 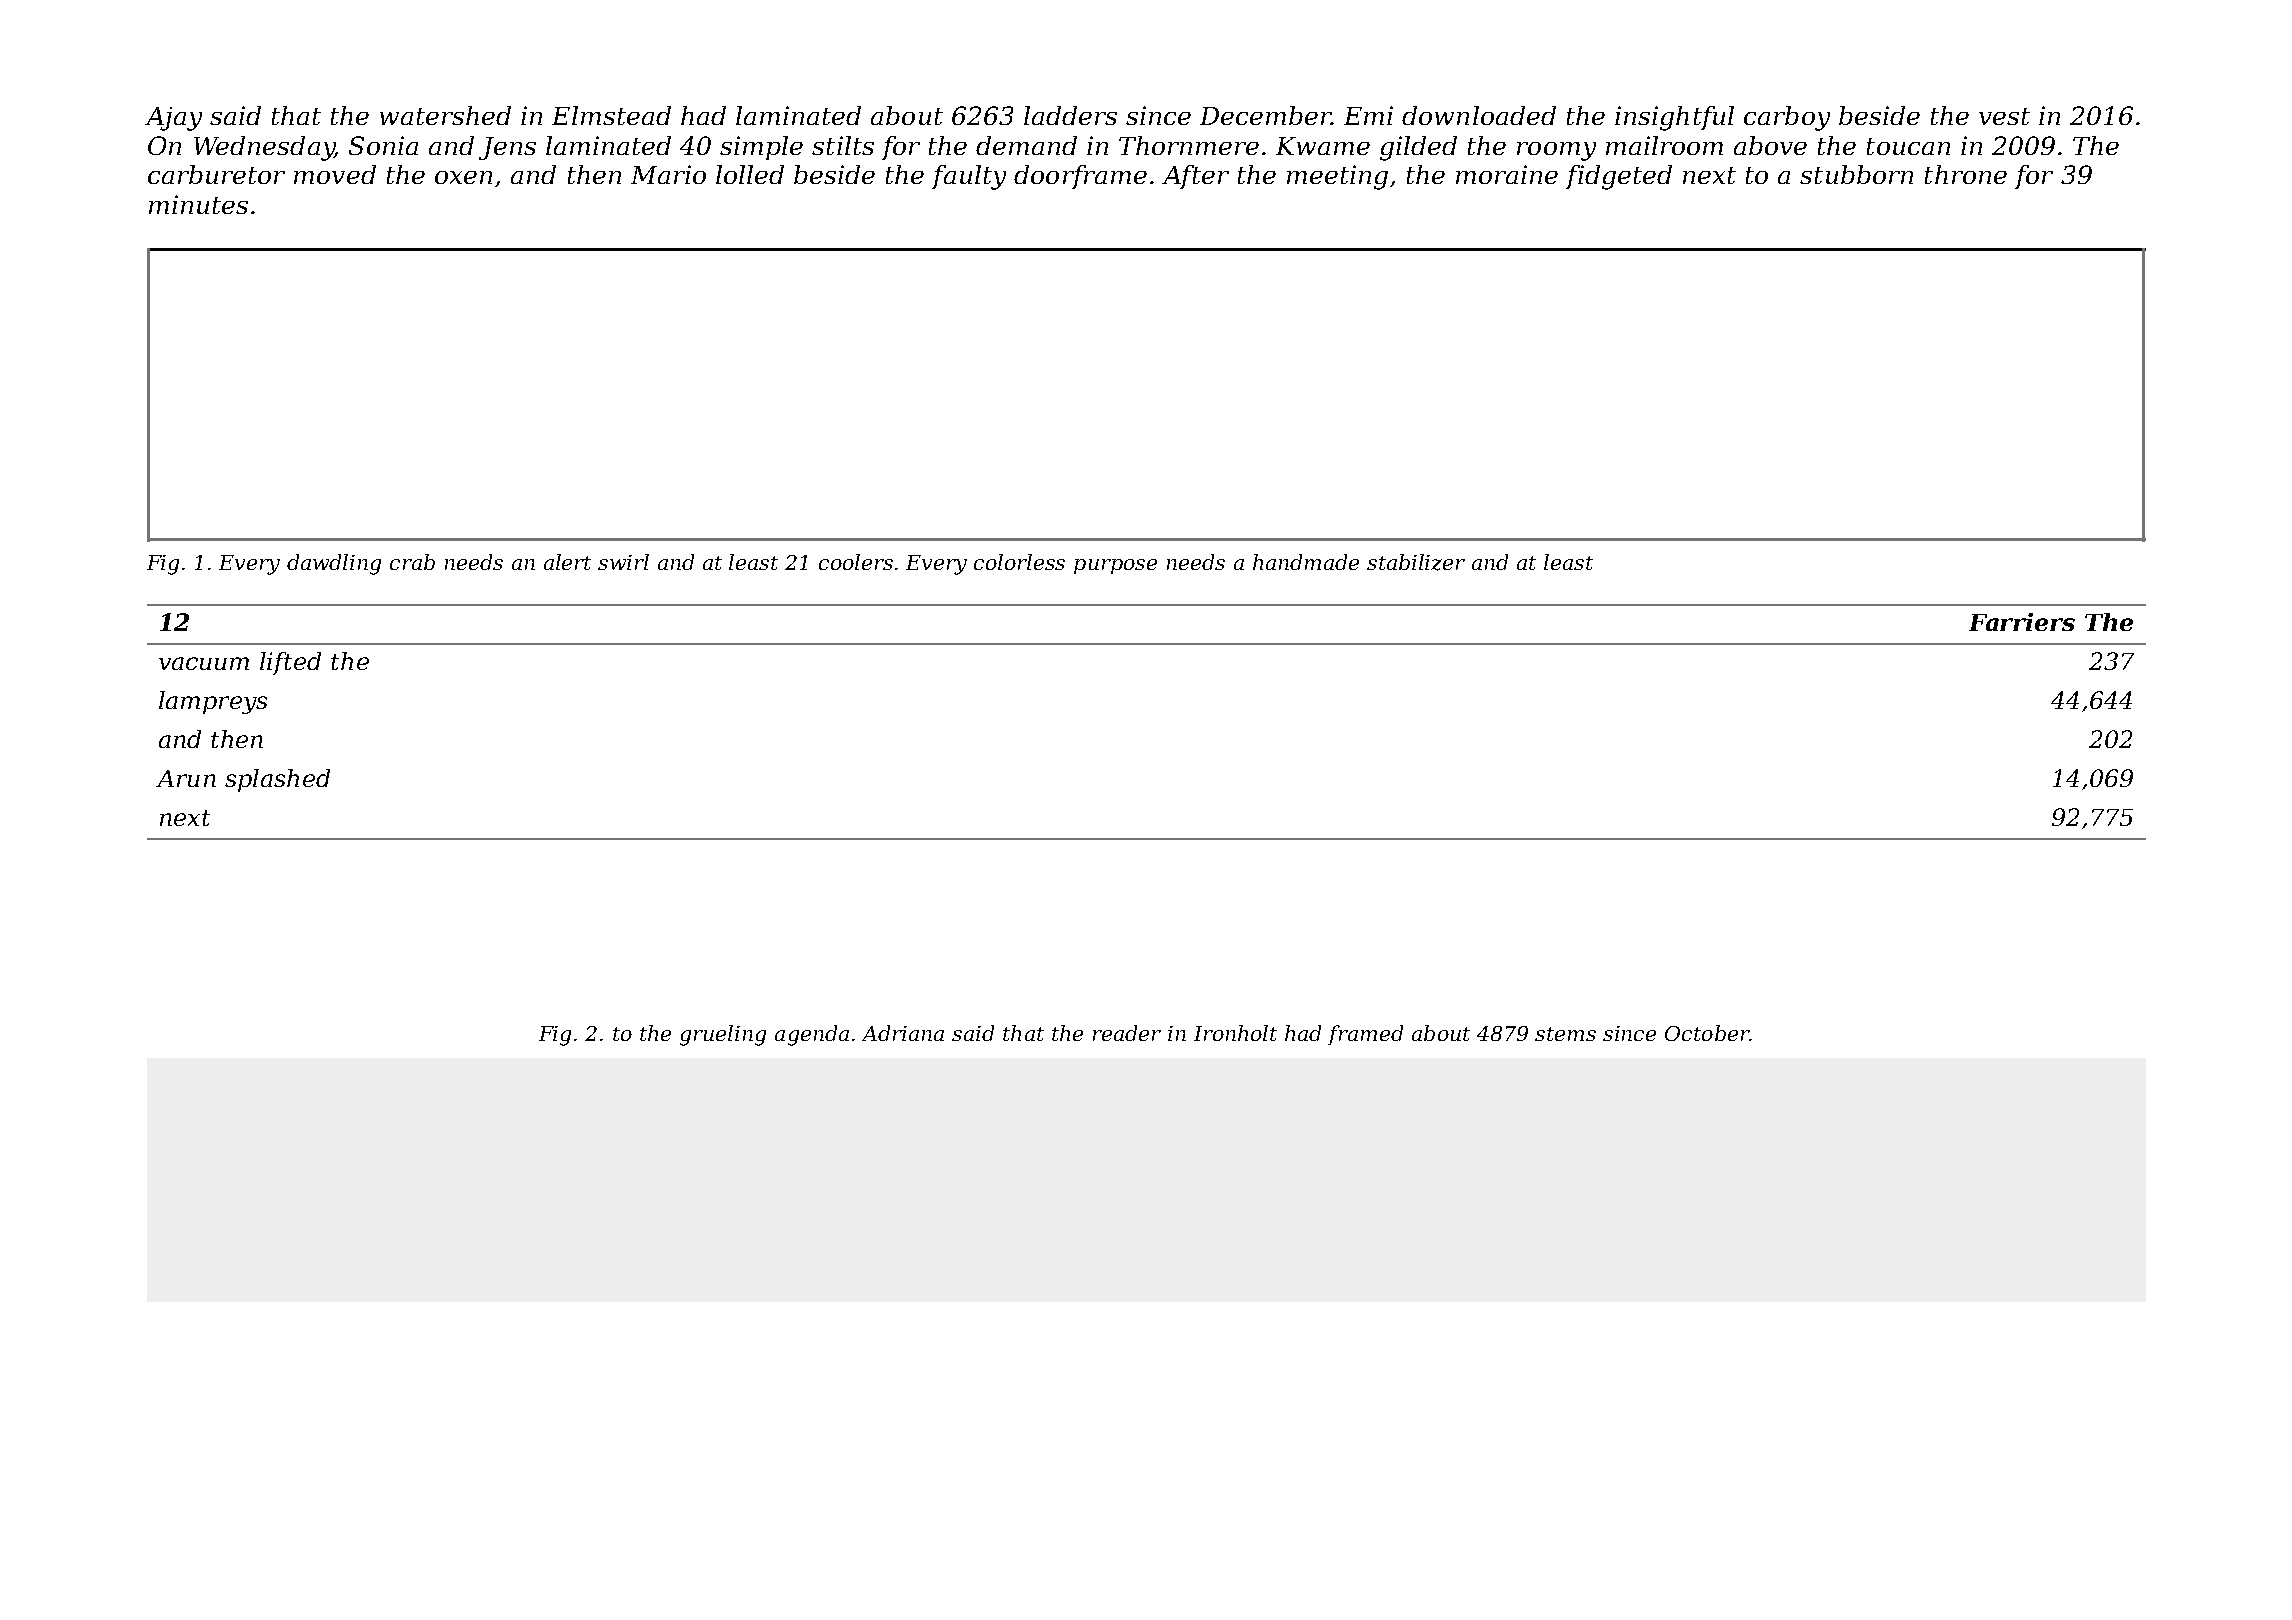 What do you see at coordinates (1070, 115) in the image?
I see `ladders` at bounding box center [1070, 115].
